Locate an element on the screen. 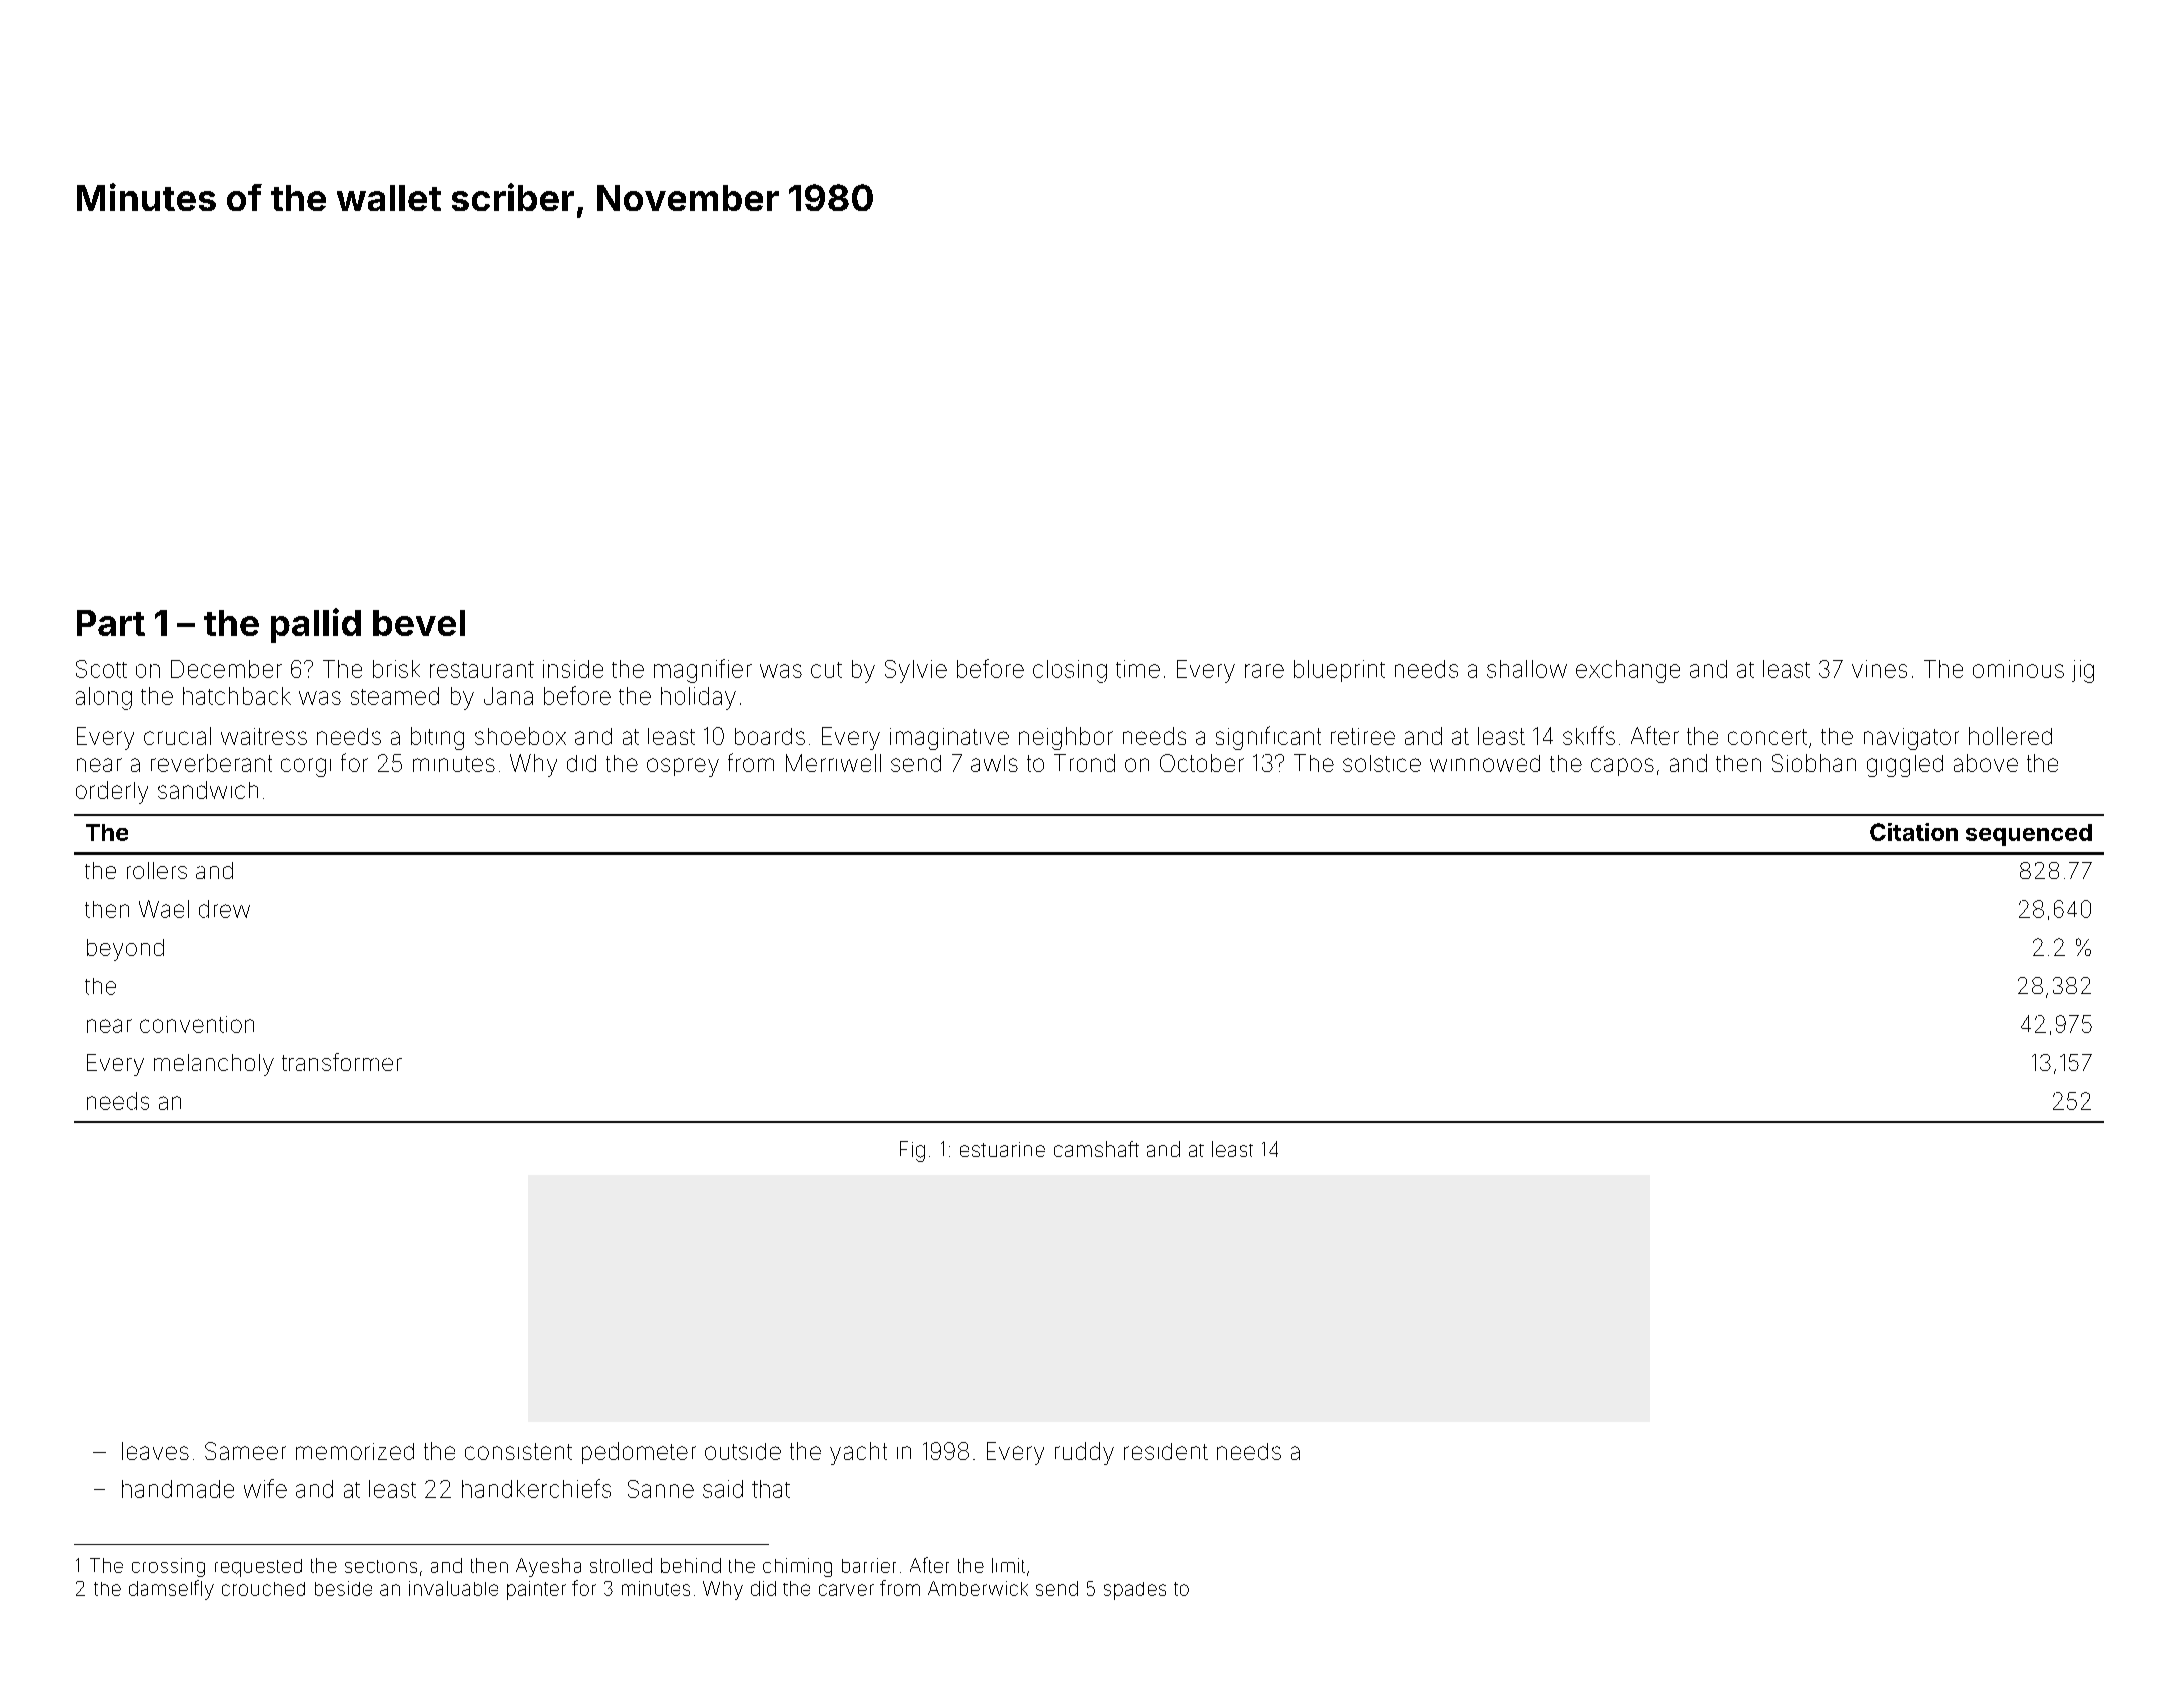 The width and height of the screenshot is (2178, 1683). camshaft is located at coordinates (1096, 1149).
